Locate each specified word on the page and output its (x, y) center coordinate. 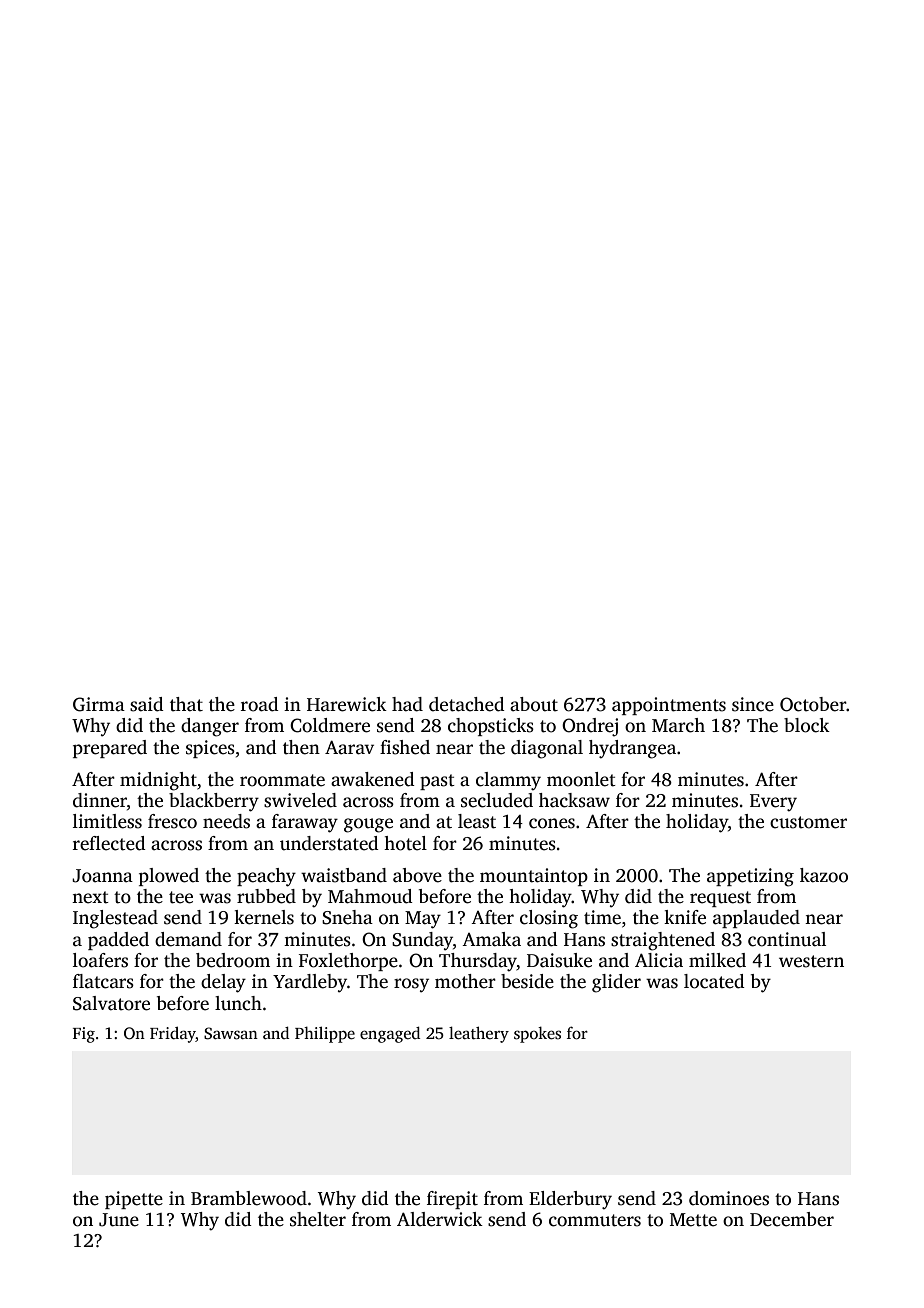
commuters (595, 1220)
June (119, 1220)
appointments (669, 706)
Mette (693, 1220)
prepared (110, 749)
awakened (373, 779)
